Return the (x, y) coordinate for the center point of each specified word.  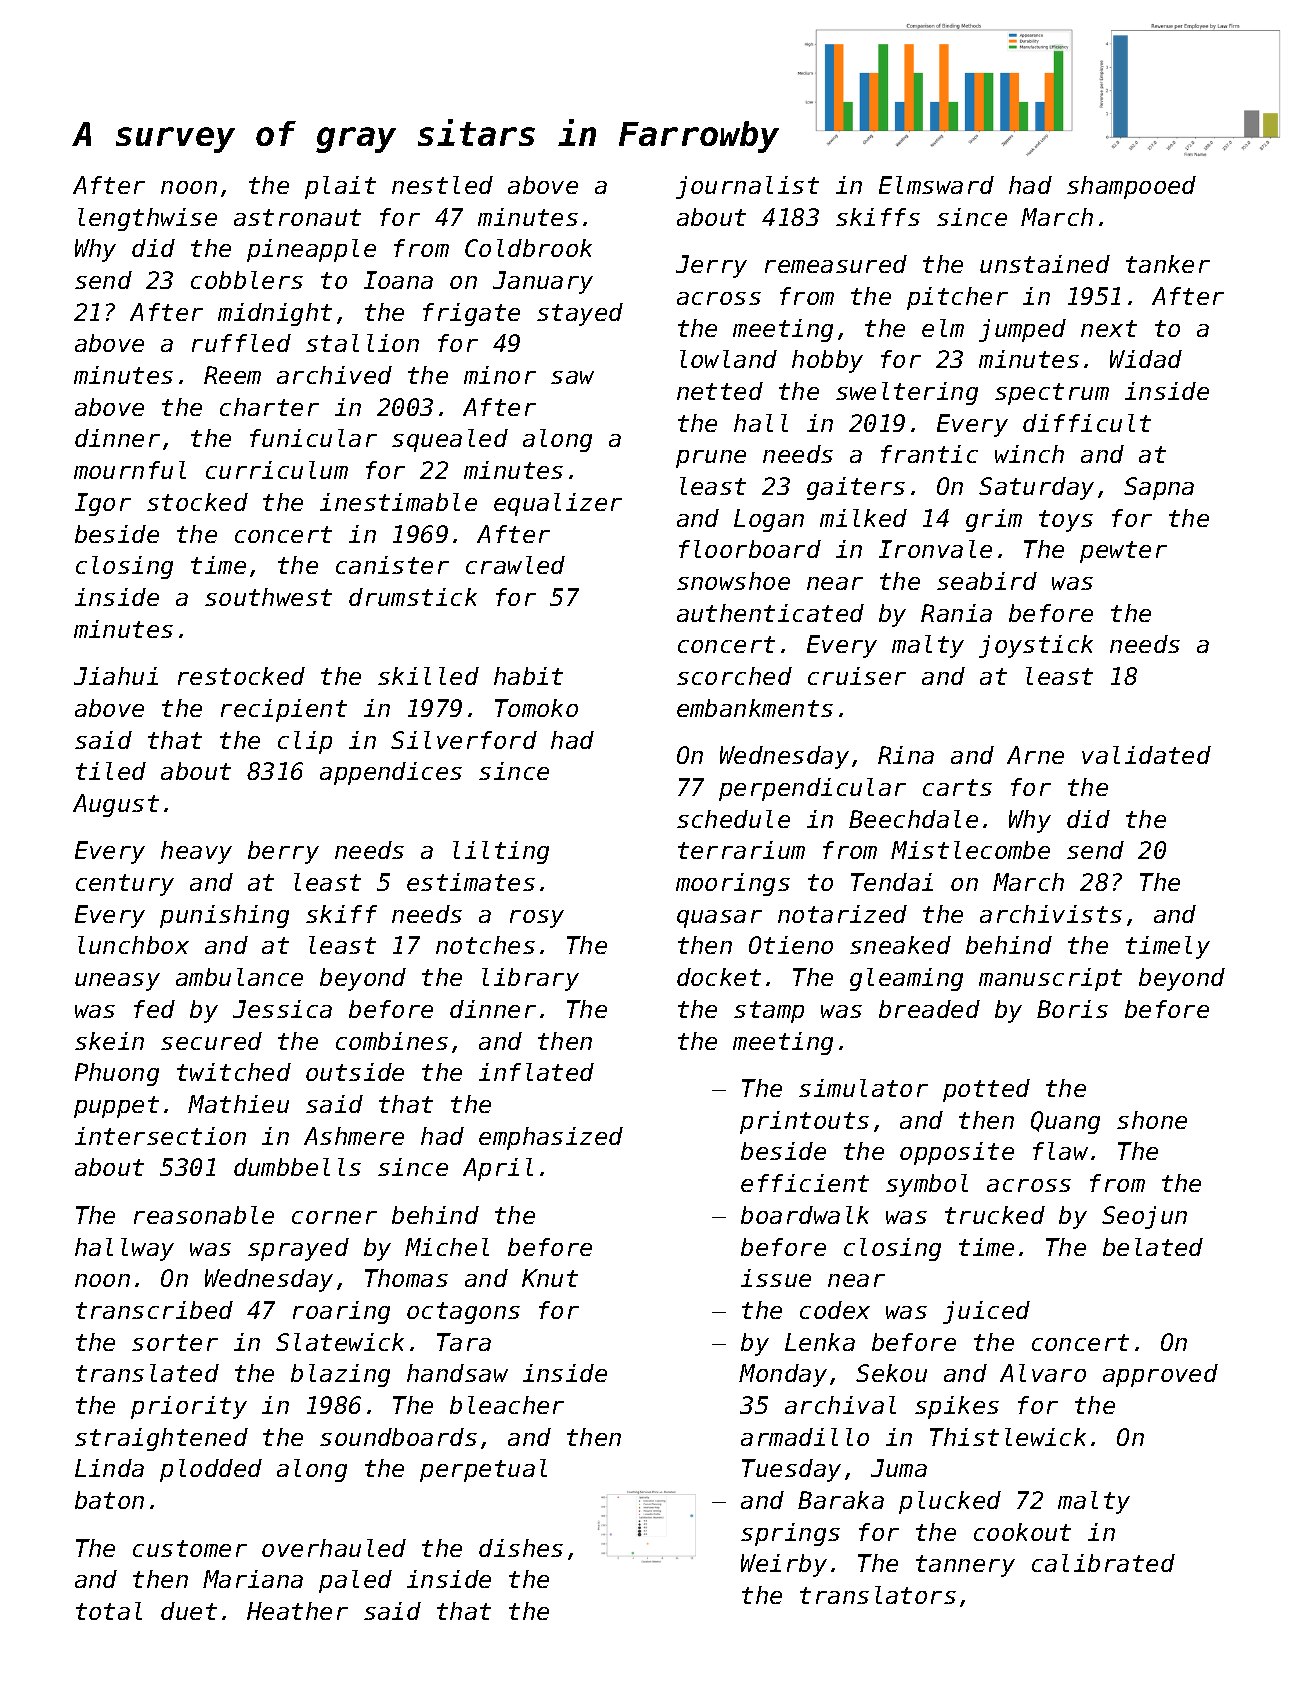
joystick (1036, 646)
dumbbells (297, 1167)
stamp (769, 1012)
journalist (747, 187)
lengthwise (147, 219)
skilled (428, 676)
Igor (103, 504)
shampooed (1131, 187)
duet (189, 1611)
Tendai (892, 882)
